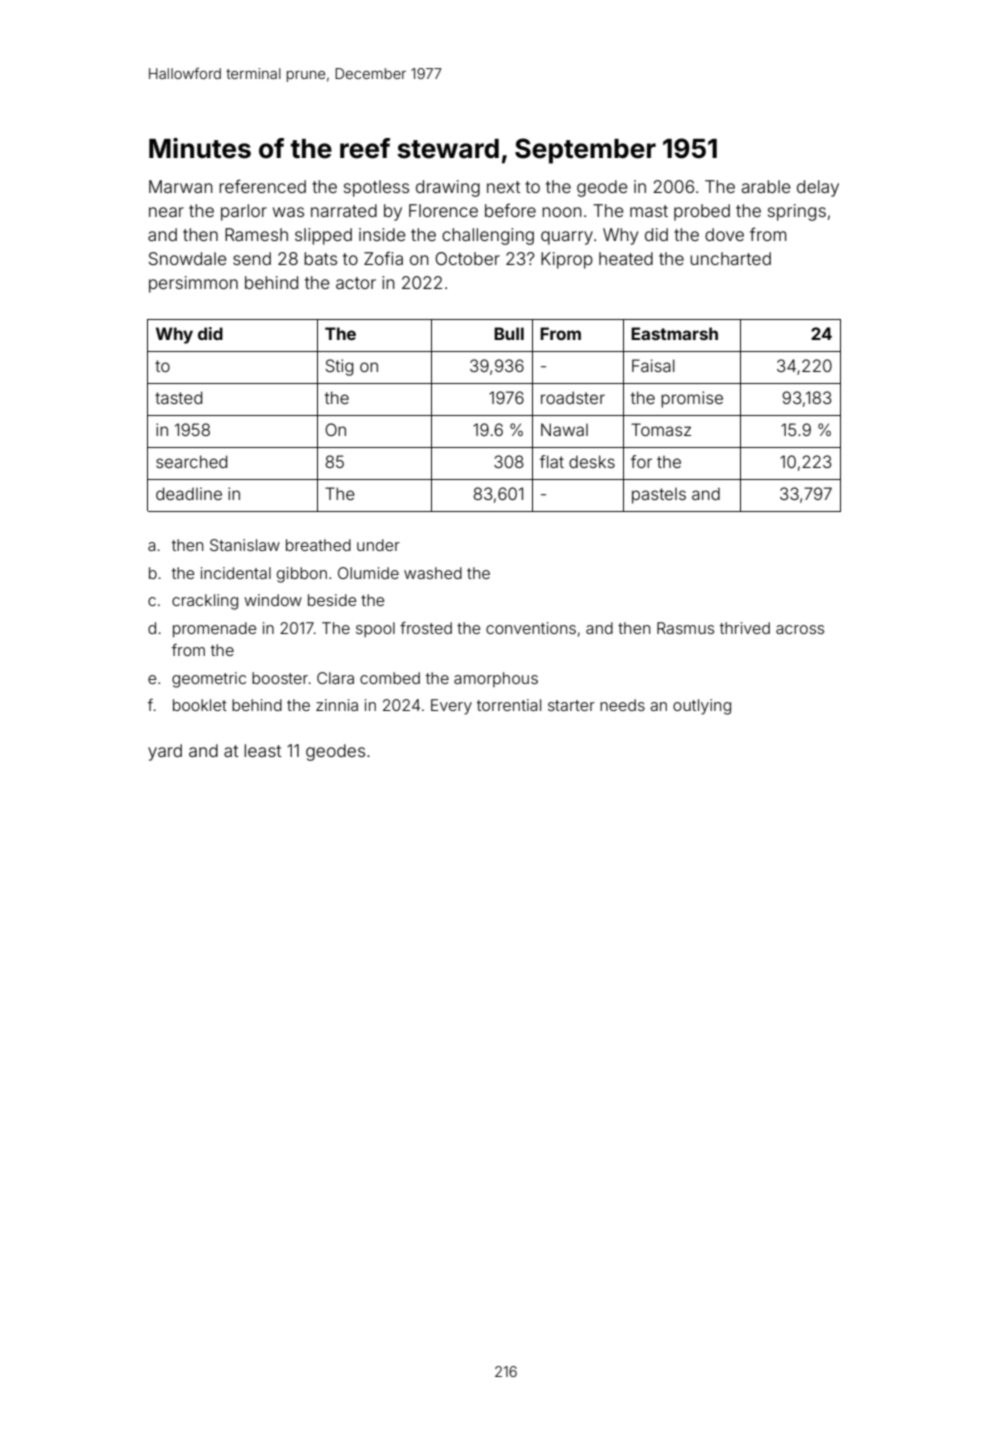 The width and height of the document is (988, 1432). What do you see at coordinates (730, 258) in the document?
I see `uncharted` at bounding box center [730, 258].
